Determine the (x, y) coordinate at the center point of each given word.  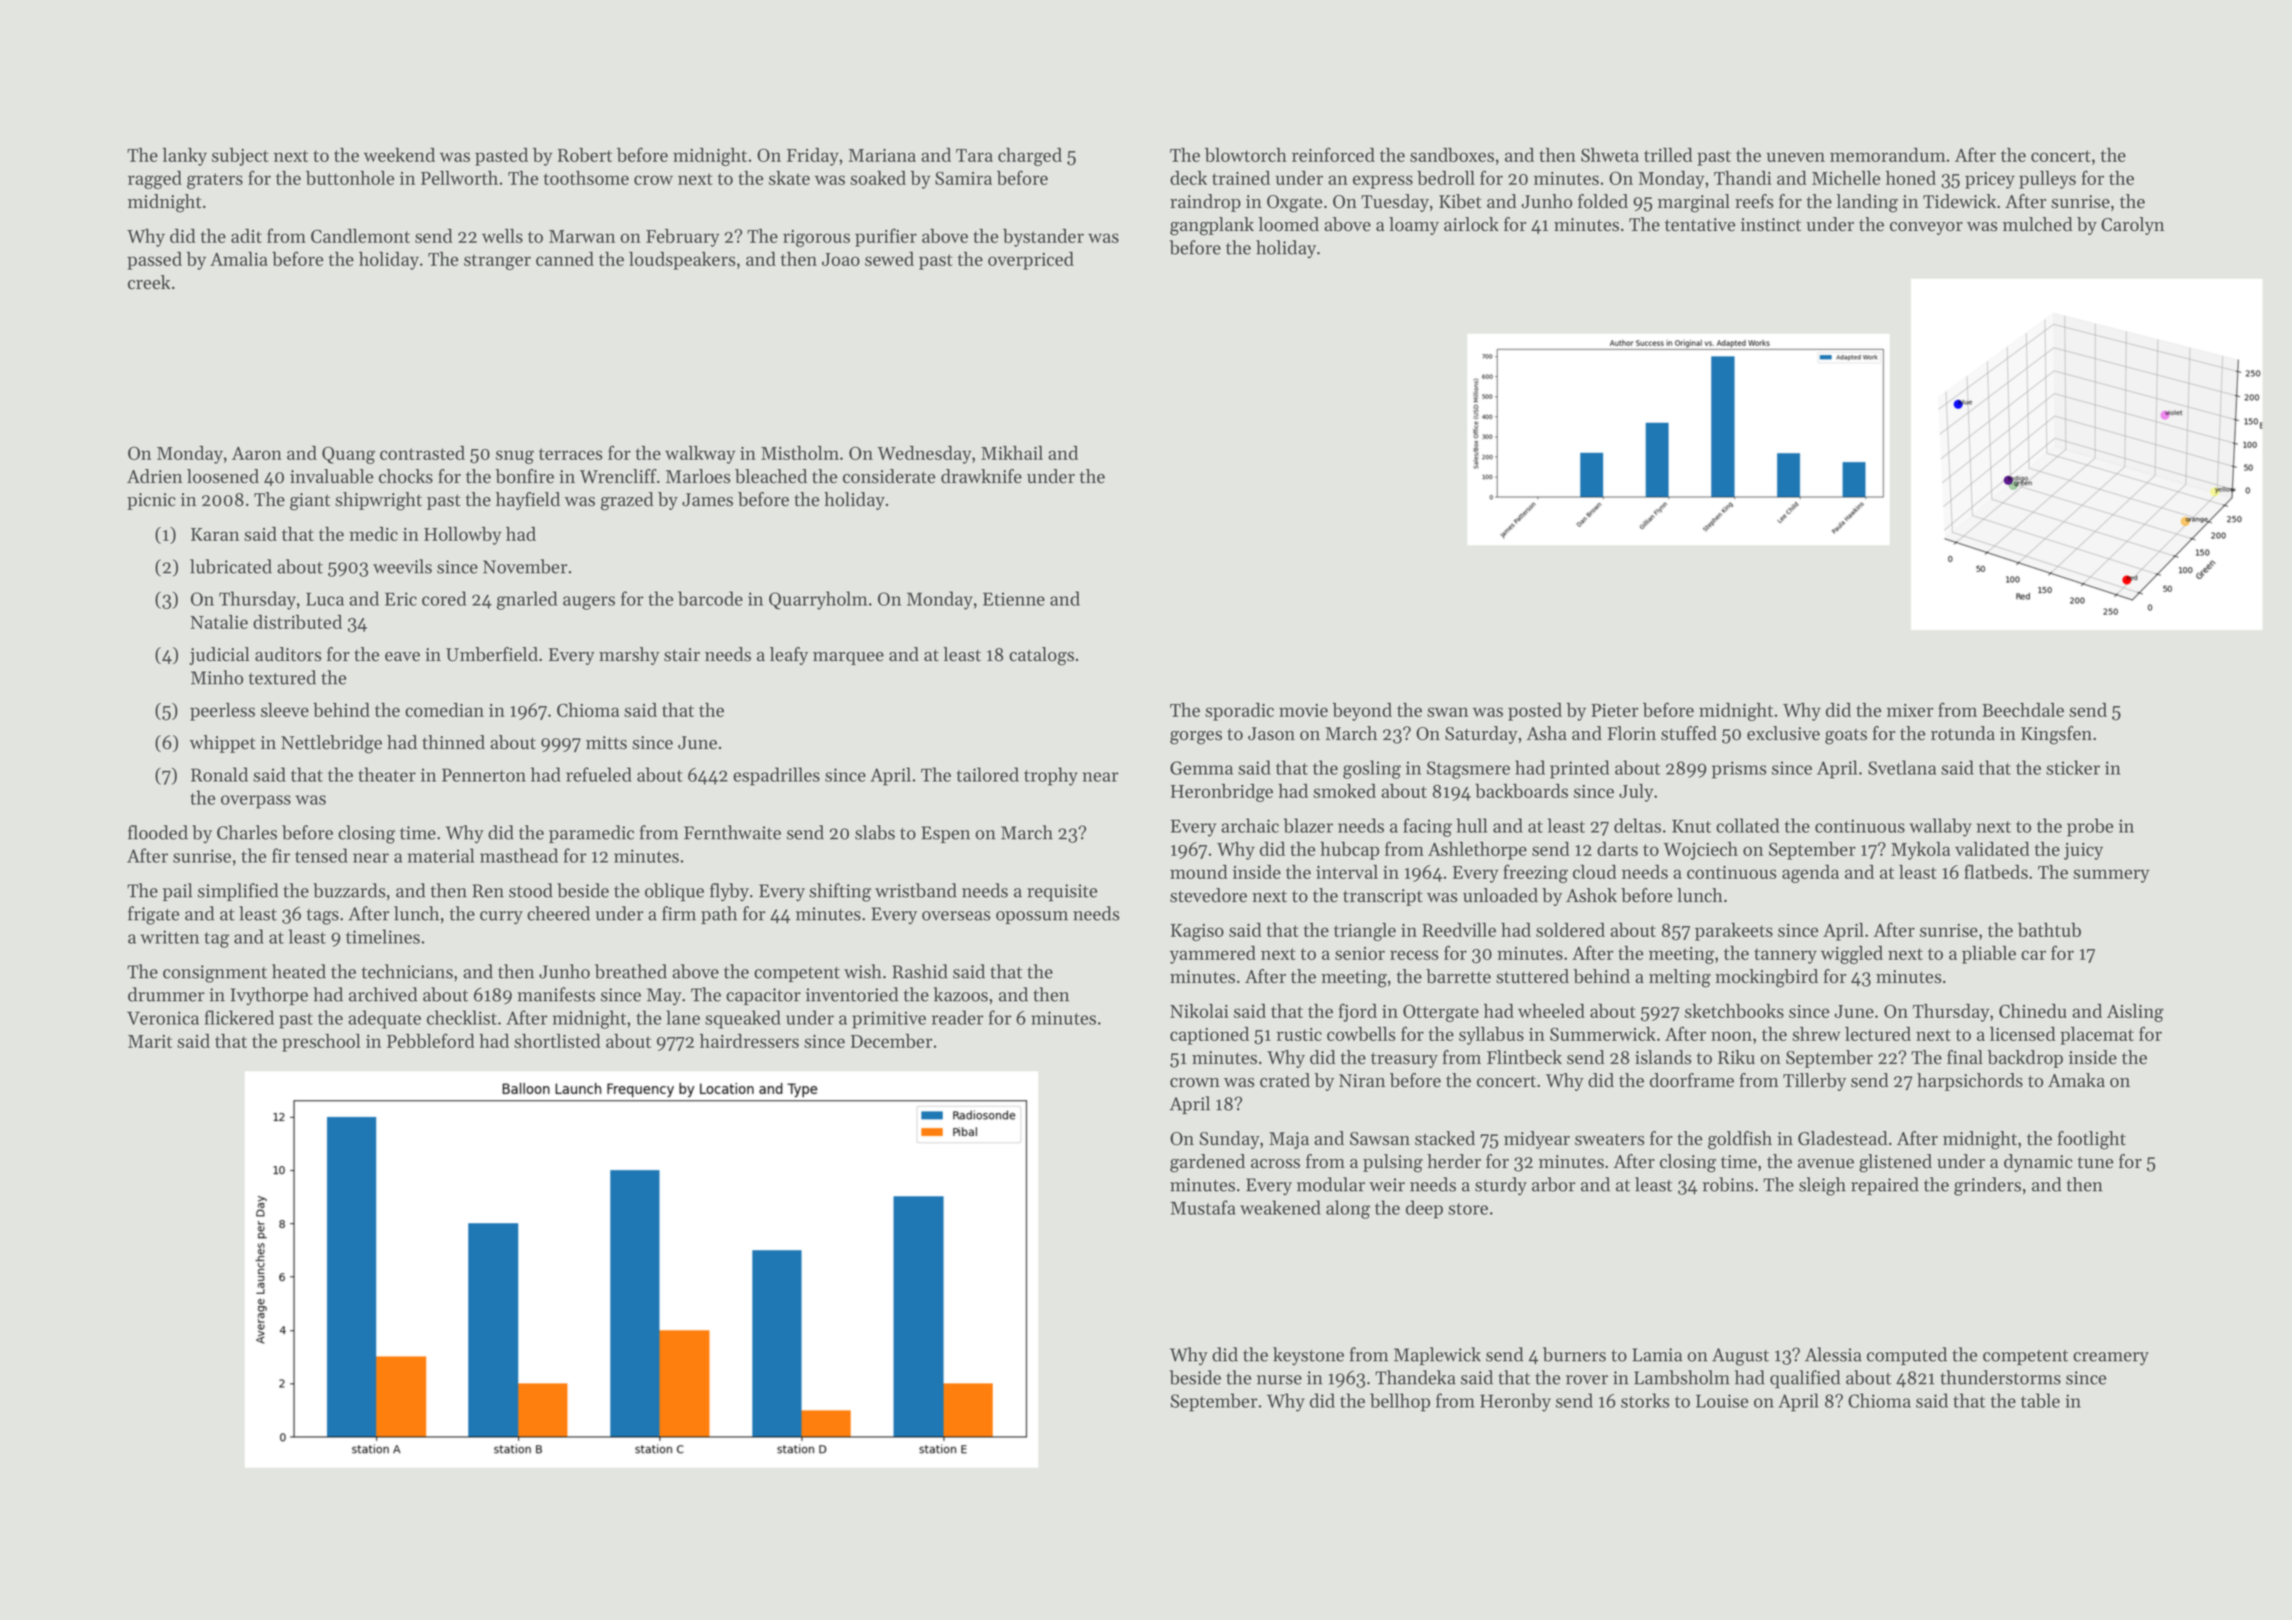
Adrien (154, 476)
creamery (2111, 1359)
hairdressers (749, 1040)
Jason (1271, 734)
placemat (2097, 1036)
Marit (150, 1041)
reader (958, 1017)
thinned (453, 742)
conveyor (1926, 228)
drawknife (981, 476)
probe (2090, 827)
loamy (1414, 226)
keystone (1308, 1356)
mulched (2038, 224)
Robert (585, 155)
